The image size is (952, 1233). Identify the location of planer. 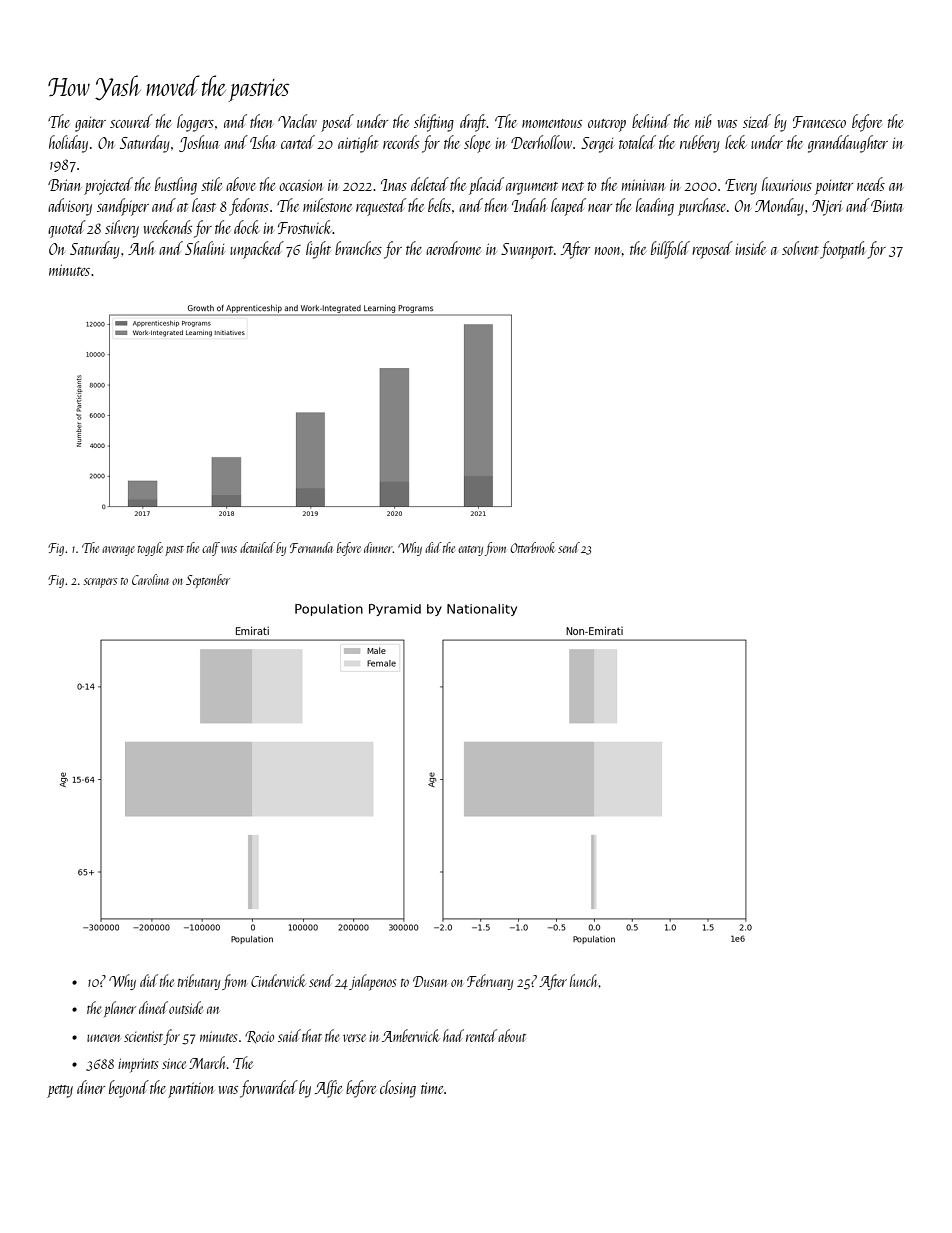
(120, 1009).
